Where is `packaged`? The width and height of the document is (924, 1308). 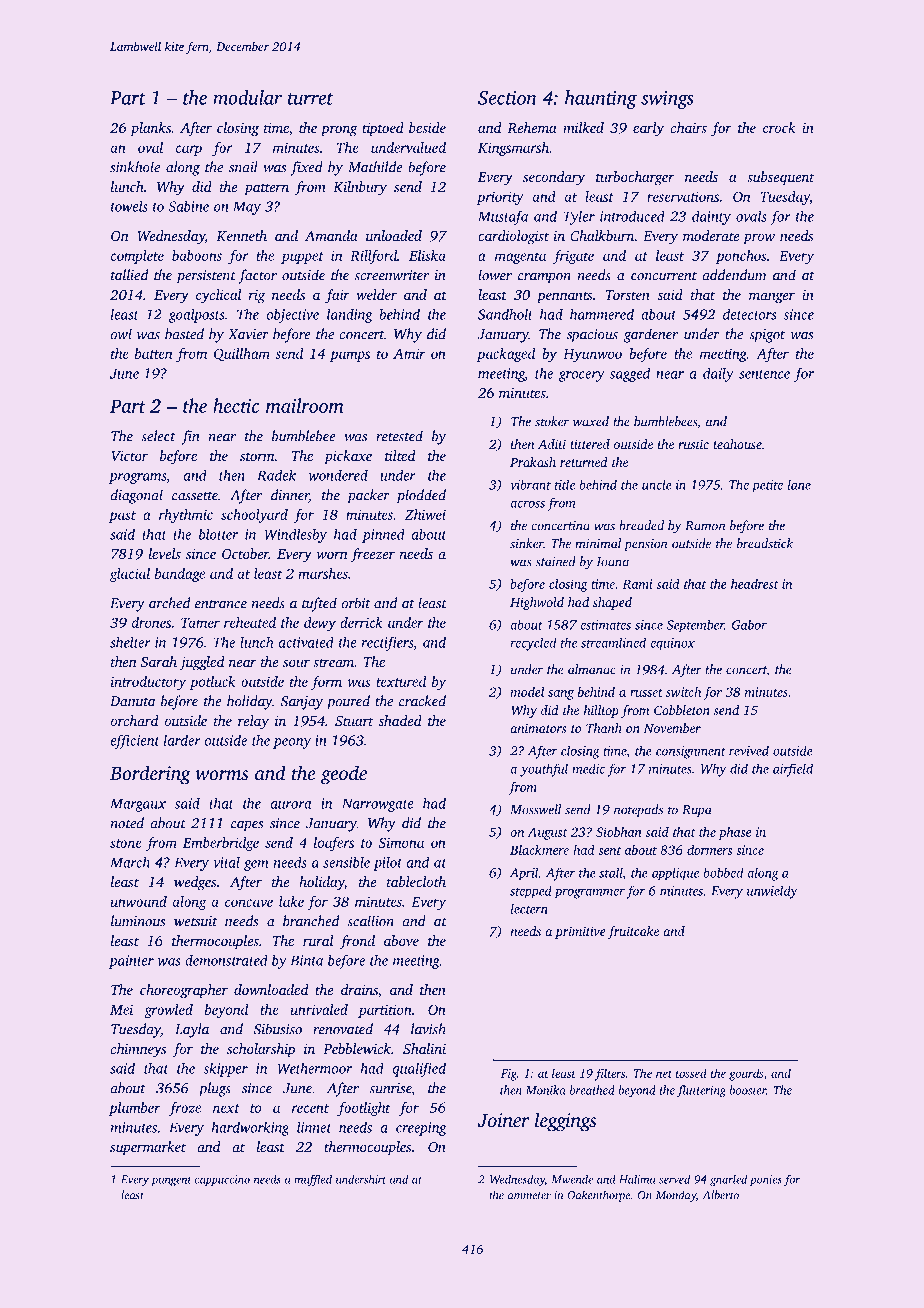
packaged is located at coordinates (506, 355).
